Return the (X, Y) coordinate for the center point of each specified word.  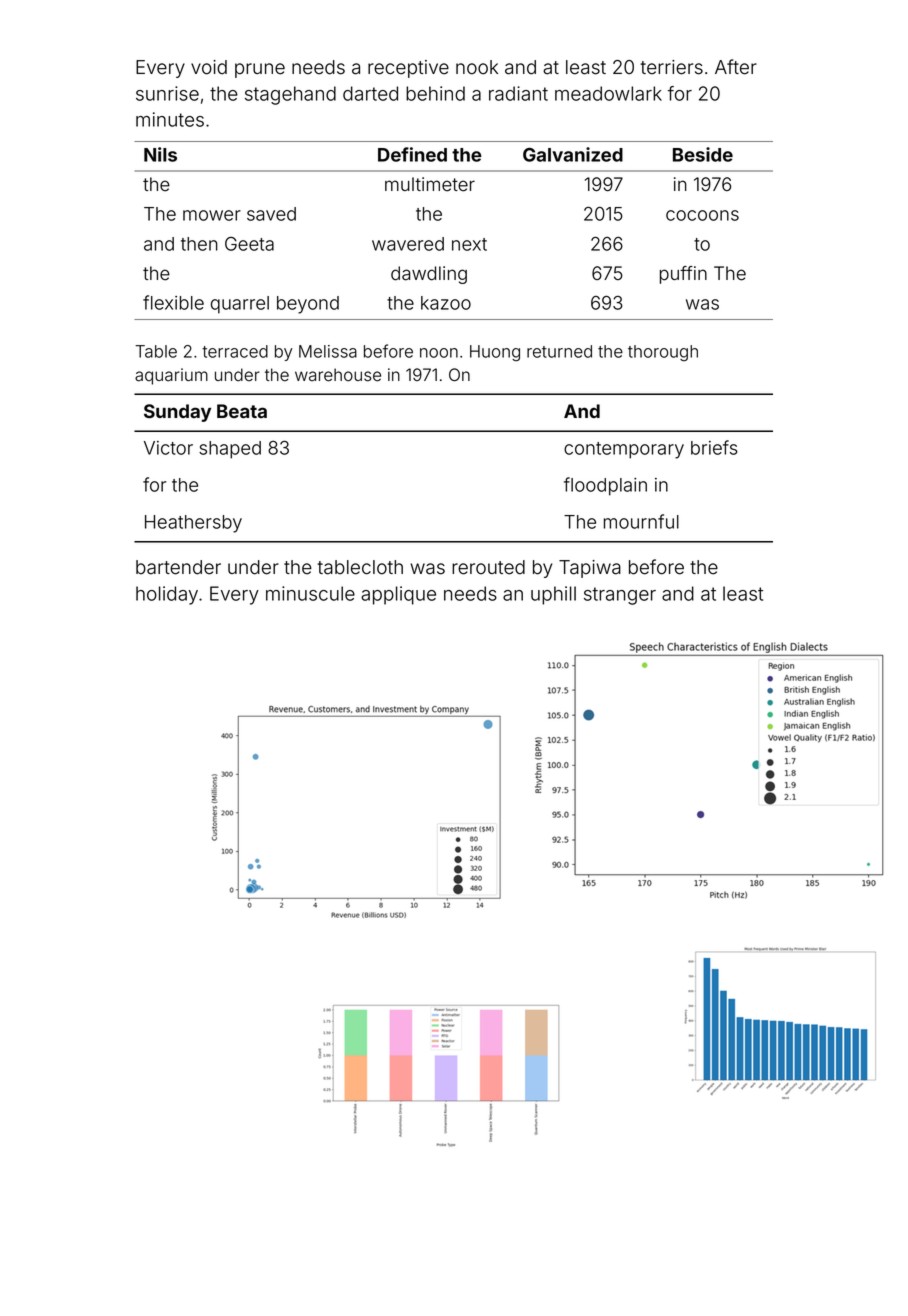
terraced (235, 351)
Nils (160, 154)
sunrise (167, 93)
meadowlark (608, 93)
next (469, 244)
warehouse (338, 375)
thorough (663, 353)
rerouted (488, 567)
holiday (167, 595)
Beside (703, 154)
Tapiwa (590, 569)
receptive (408, 69)
